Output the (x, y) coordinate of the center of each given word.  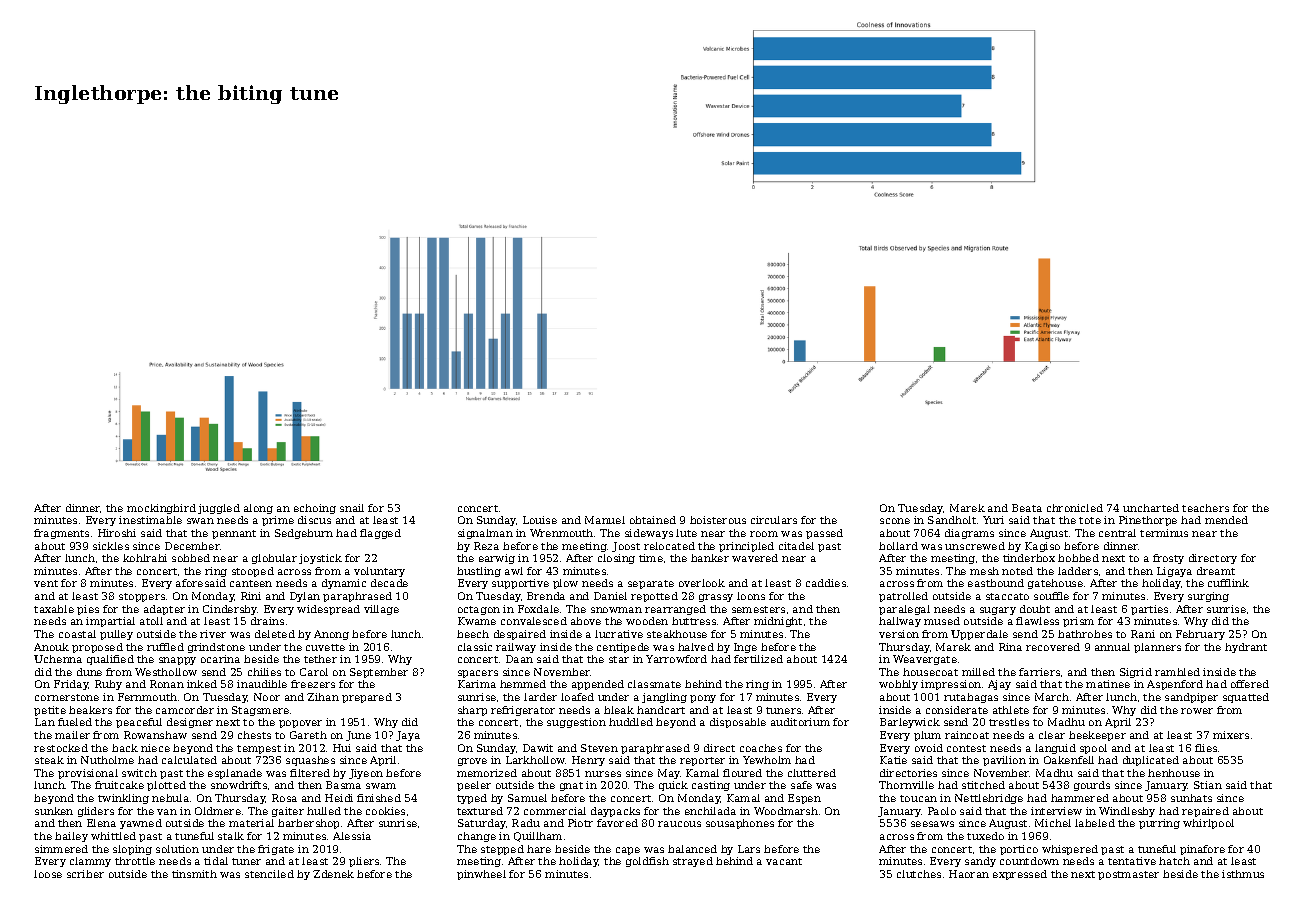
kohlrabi (145, 558)
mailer (72, 735)
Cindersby (230, 610)
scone (895, 521)
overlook (702, 583)
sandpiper (1191, 698)
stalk (231, 836)
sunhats (1191, 798)
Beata (1027, 508)
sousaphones (740, 824)
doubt (1035, 609)
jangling (664, 698)
